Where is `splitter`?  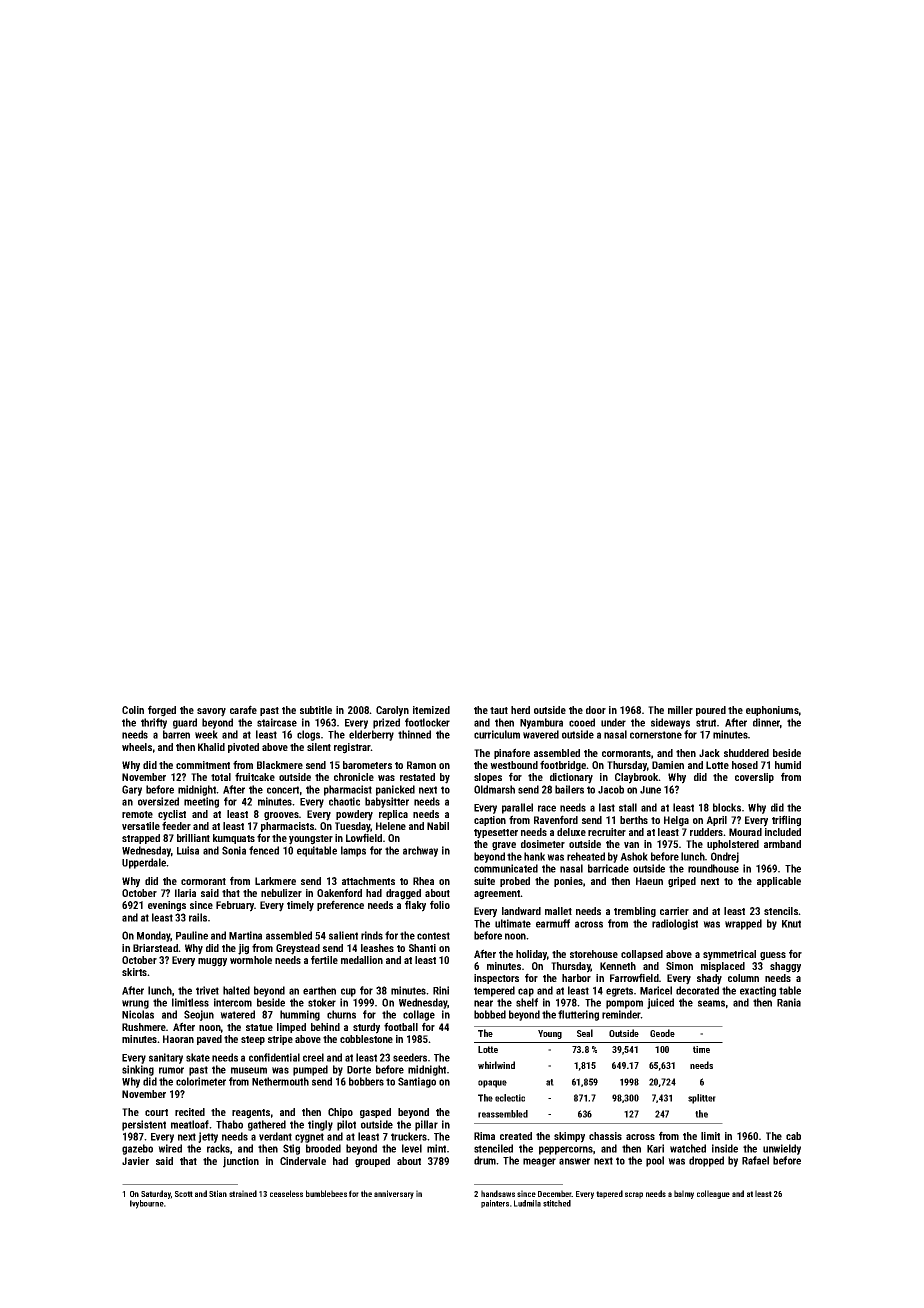
splitter is located at coordinates (702, 1099).
